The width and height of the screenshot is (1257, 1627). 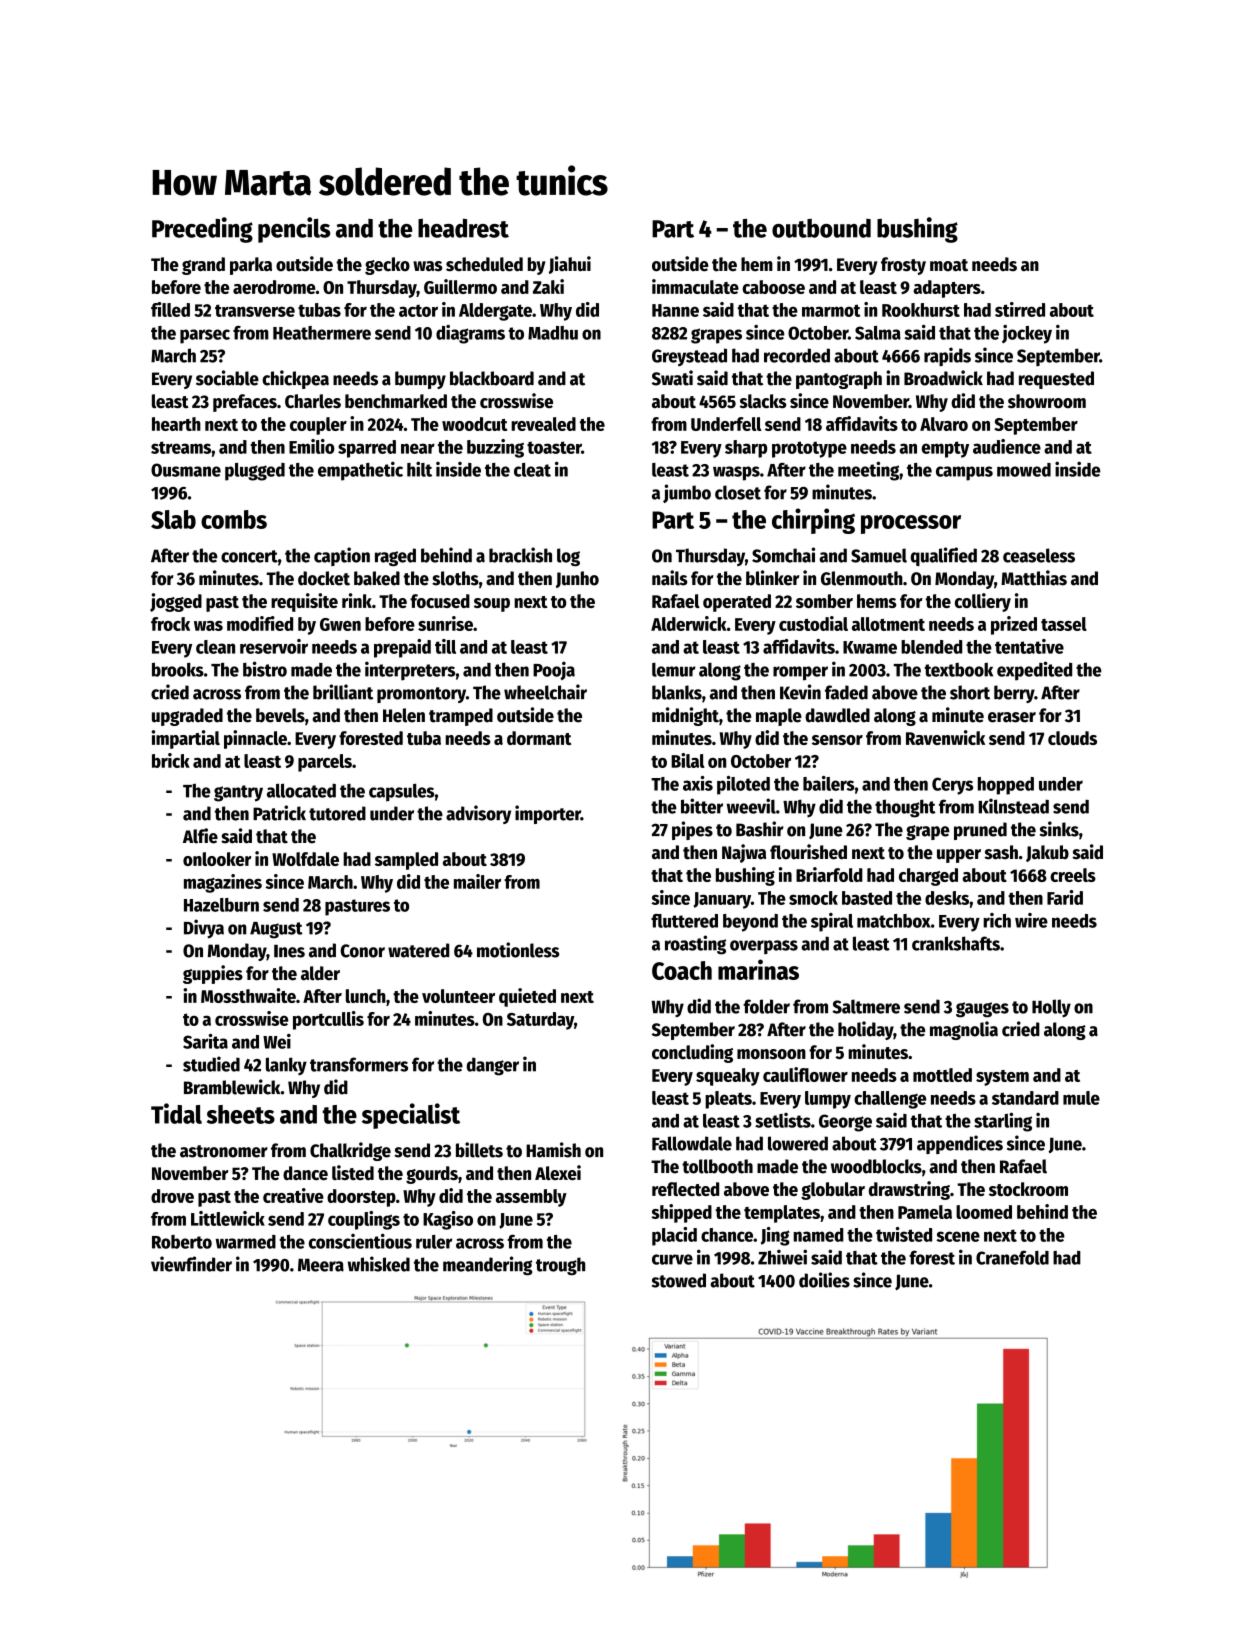 I want to click on transformers, so click(x=359, y=1064).
